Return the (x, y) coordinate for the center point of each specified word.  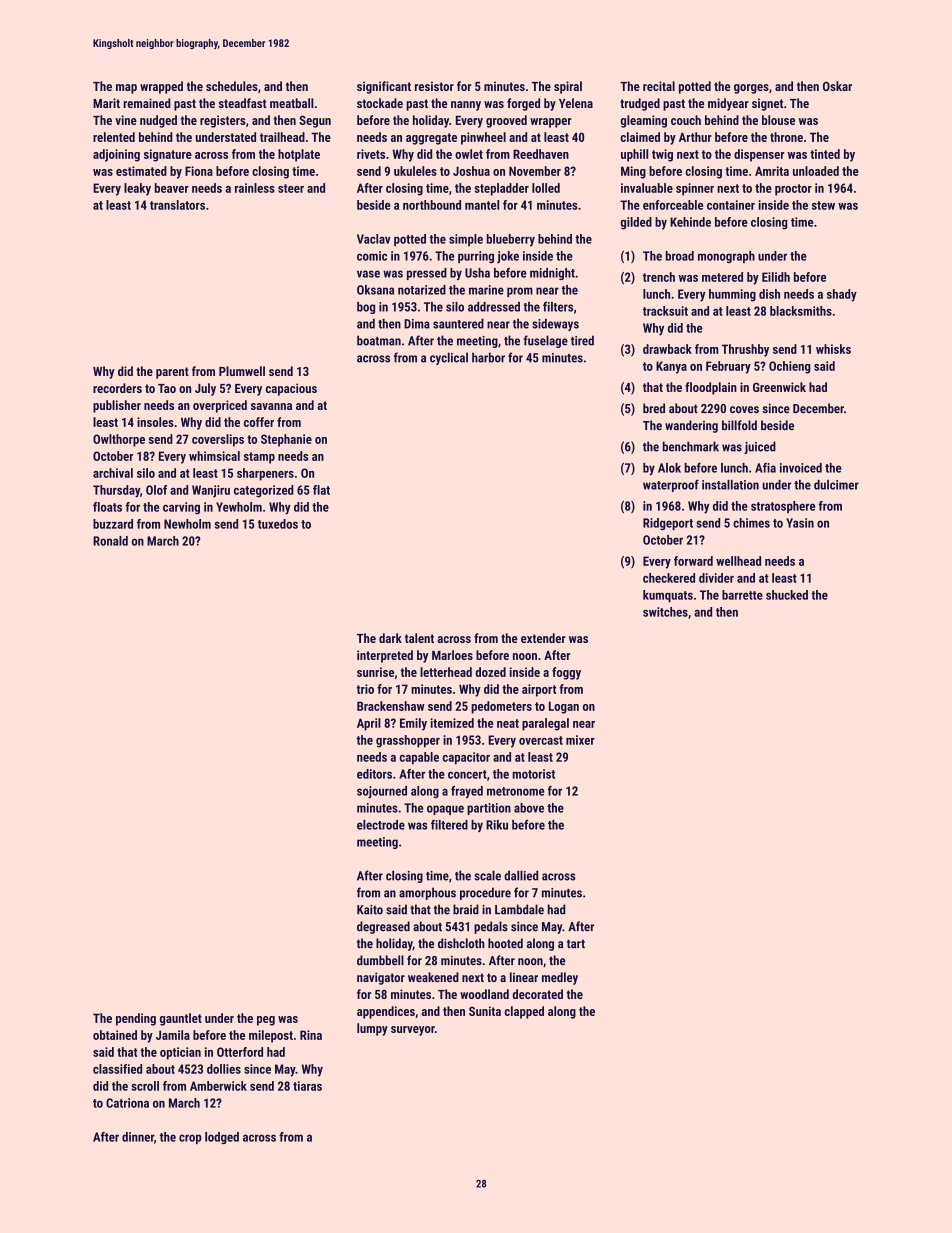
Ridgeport (668, 524)
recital (659, 86)
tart (576, 943)
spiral (568, 87)
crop (190, 1139)
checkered (669, 578)
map (126, 89)
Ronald (110, 541)
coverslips (218, 440)
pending (136, 1019)
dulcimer (836, 485)
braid (466, 909)
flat (321, 490)
